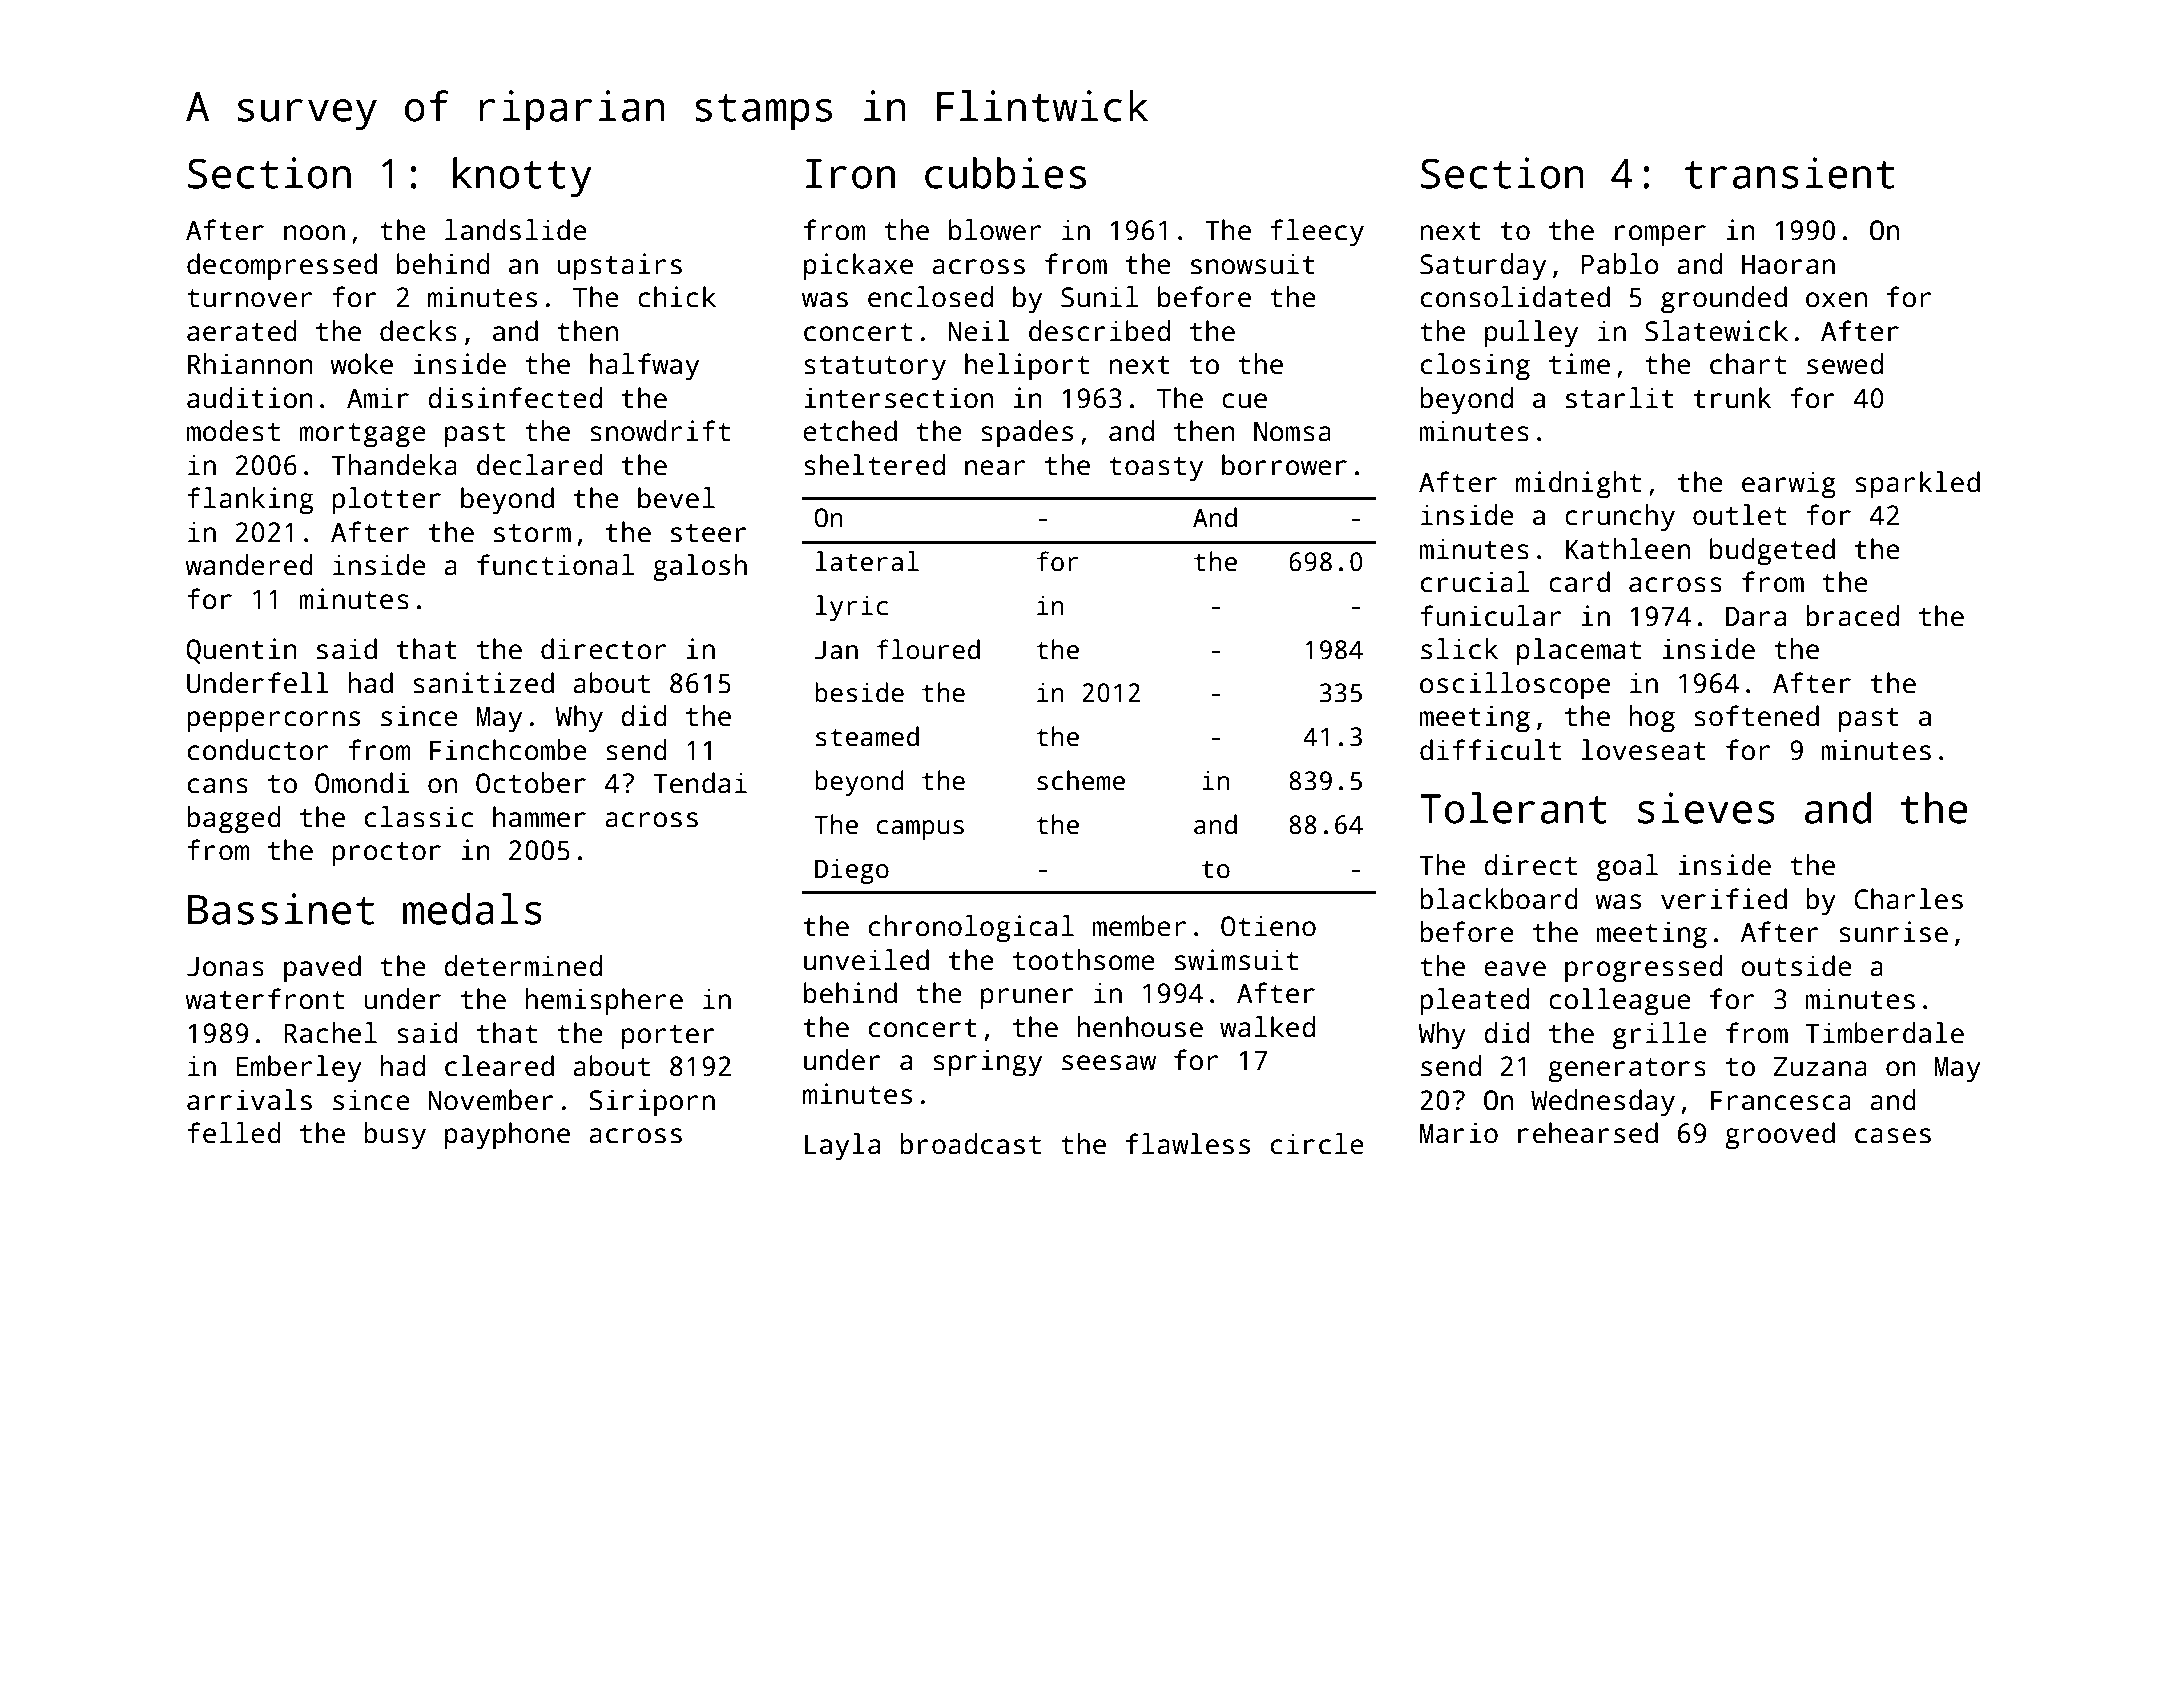 The height and width of the image is (1683, 2178). Describe the element at coordinates (1724, 300) in the image. I see `grounded` at that location.
